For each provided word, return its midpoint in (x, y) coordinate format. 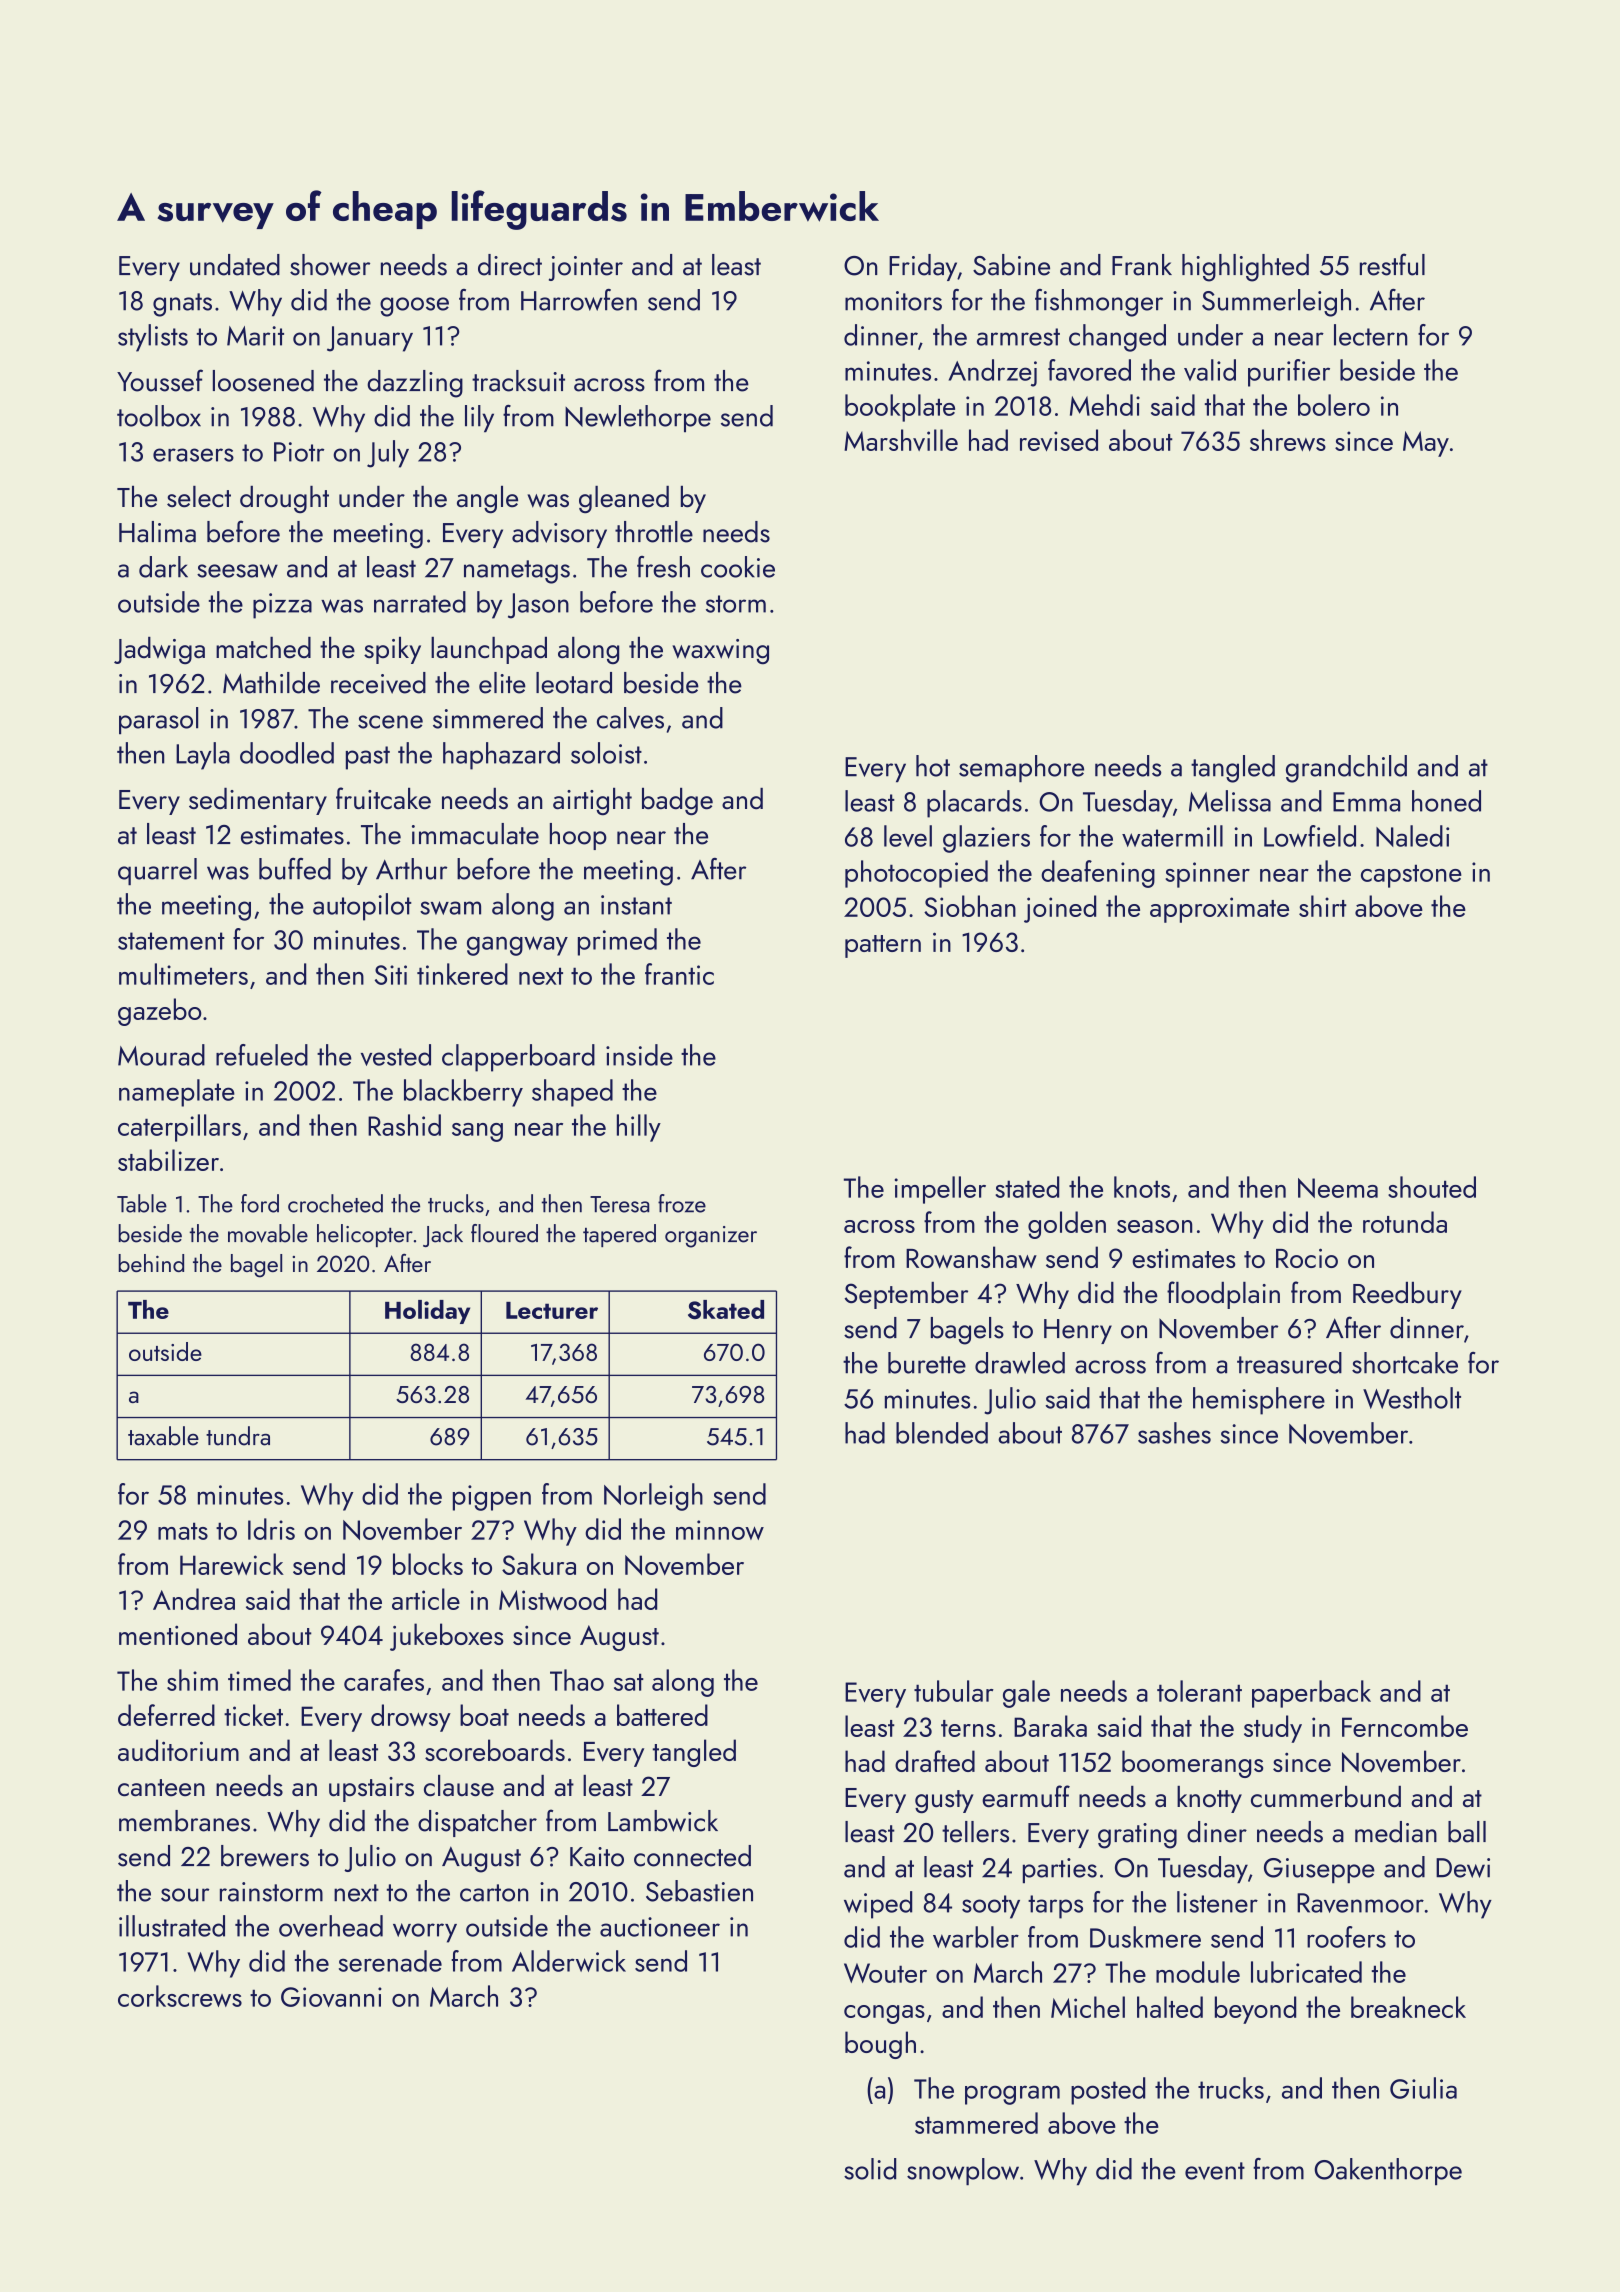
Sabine (1011, 265)
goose (414, 307)
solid (870, 2169)
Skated (726, 1310)
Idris (271, 1529)
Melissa (1230, 801)
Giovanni (331, 1997)
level (908, 836)
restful (1392, 264)
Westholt (1412, 1398)
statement (171, 941)
